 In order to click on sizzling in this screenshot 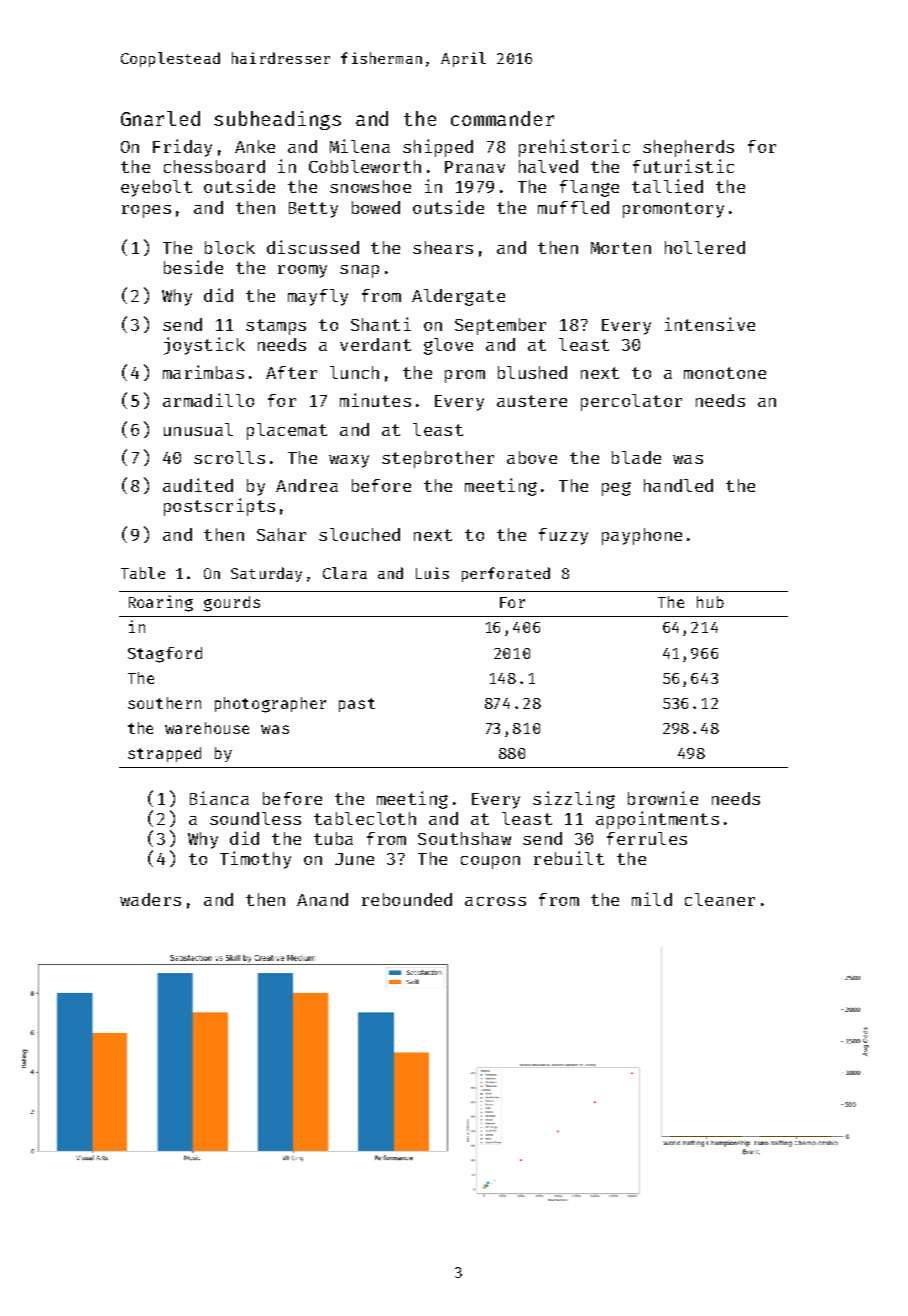, I will do `click(574, 800)`.
